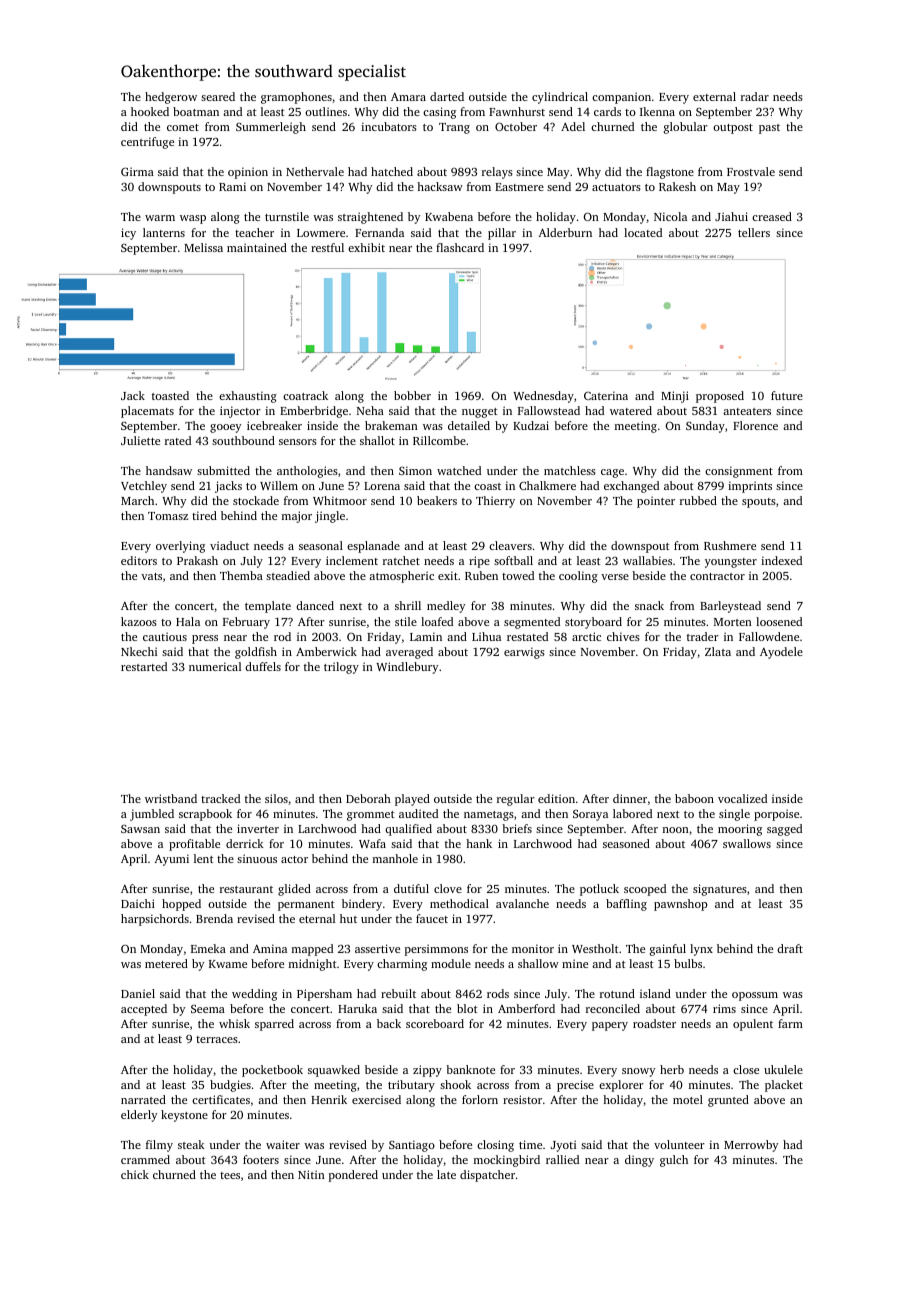 The height and width of the document is (1308, 924). I want to click on Deborah, so click(368, 798).
